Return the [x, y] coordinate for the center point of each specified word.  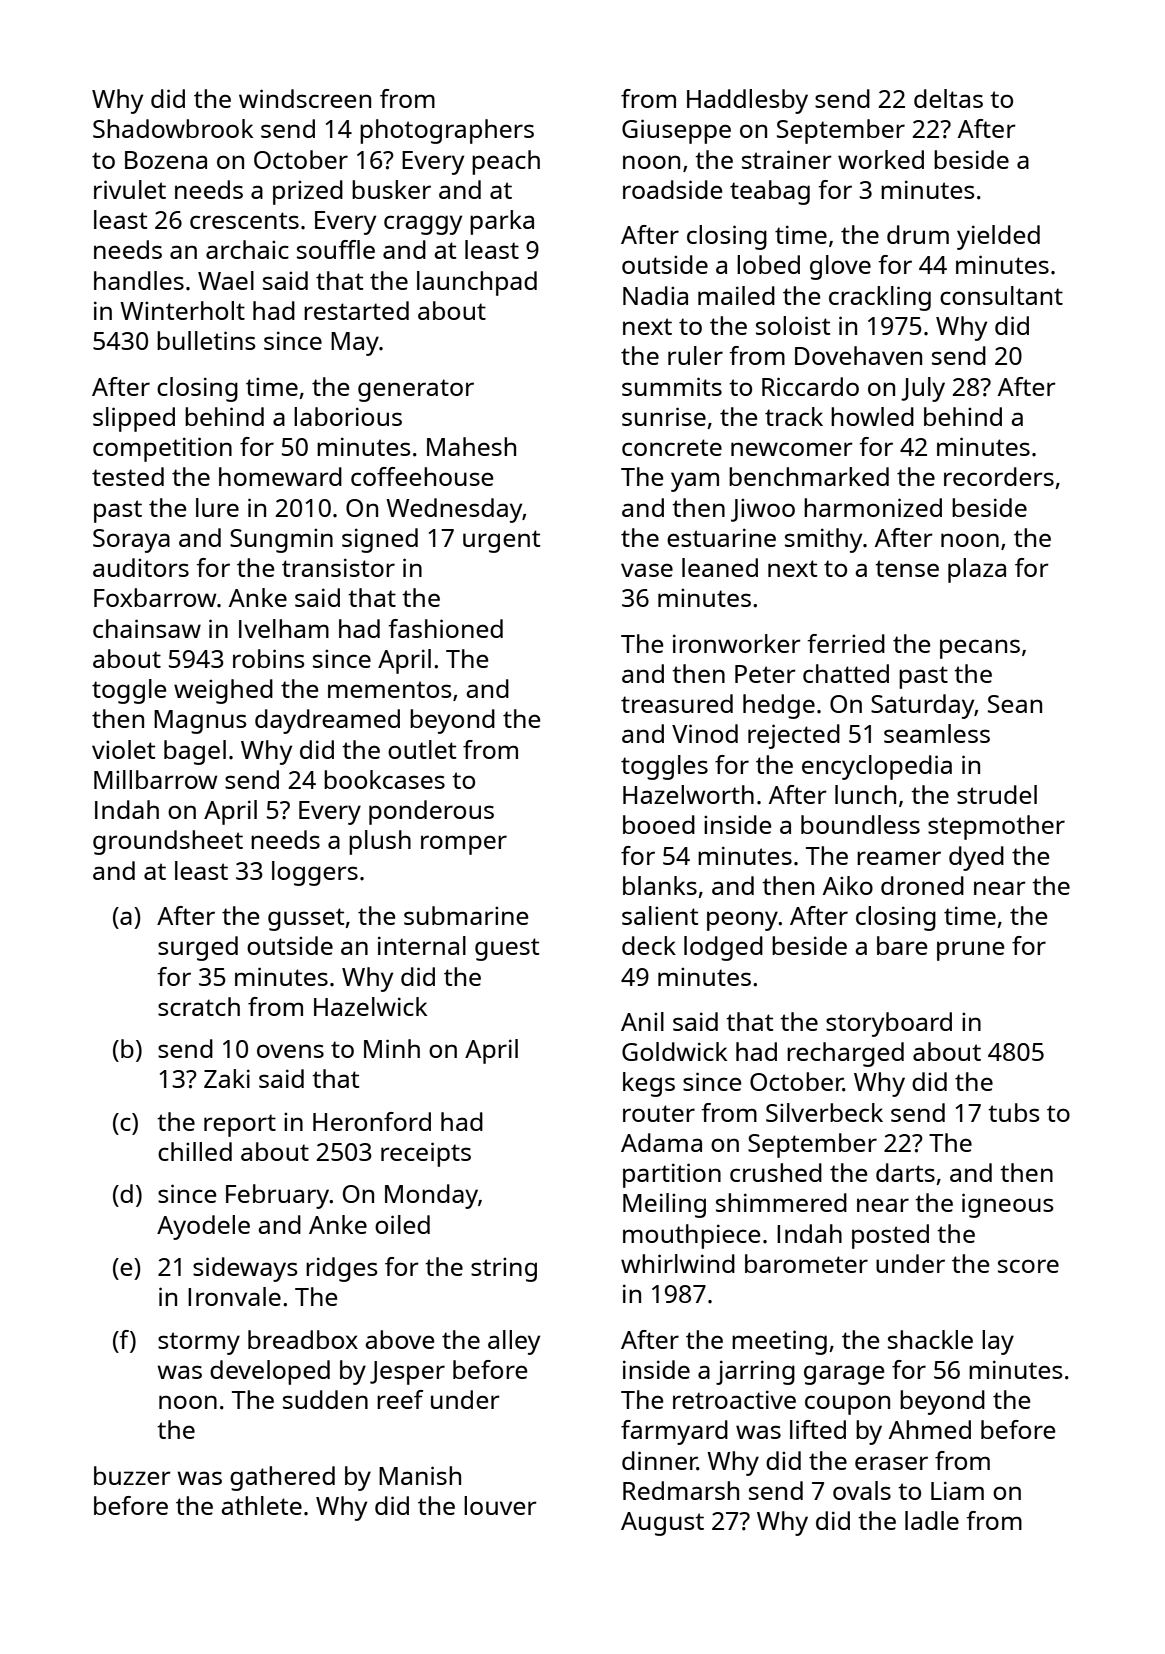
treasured [677, 703]
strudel [997, 794]
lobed [768, 264]
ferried [846, 643]
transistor [338, 567]
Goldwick [674, 1051]
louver [500, 1505]
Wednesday [454, 510]
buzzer [132, 1475]
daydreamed [327, 721]
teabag [770, 192]
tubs [1014, 1112]
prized [308, 192]
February [278, 1196]
